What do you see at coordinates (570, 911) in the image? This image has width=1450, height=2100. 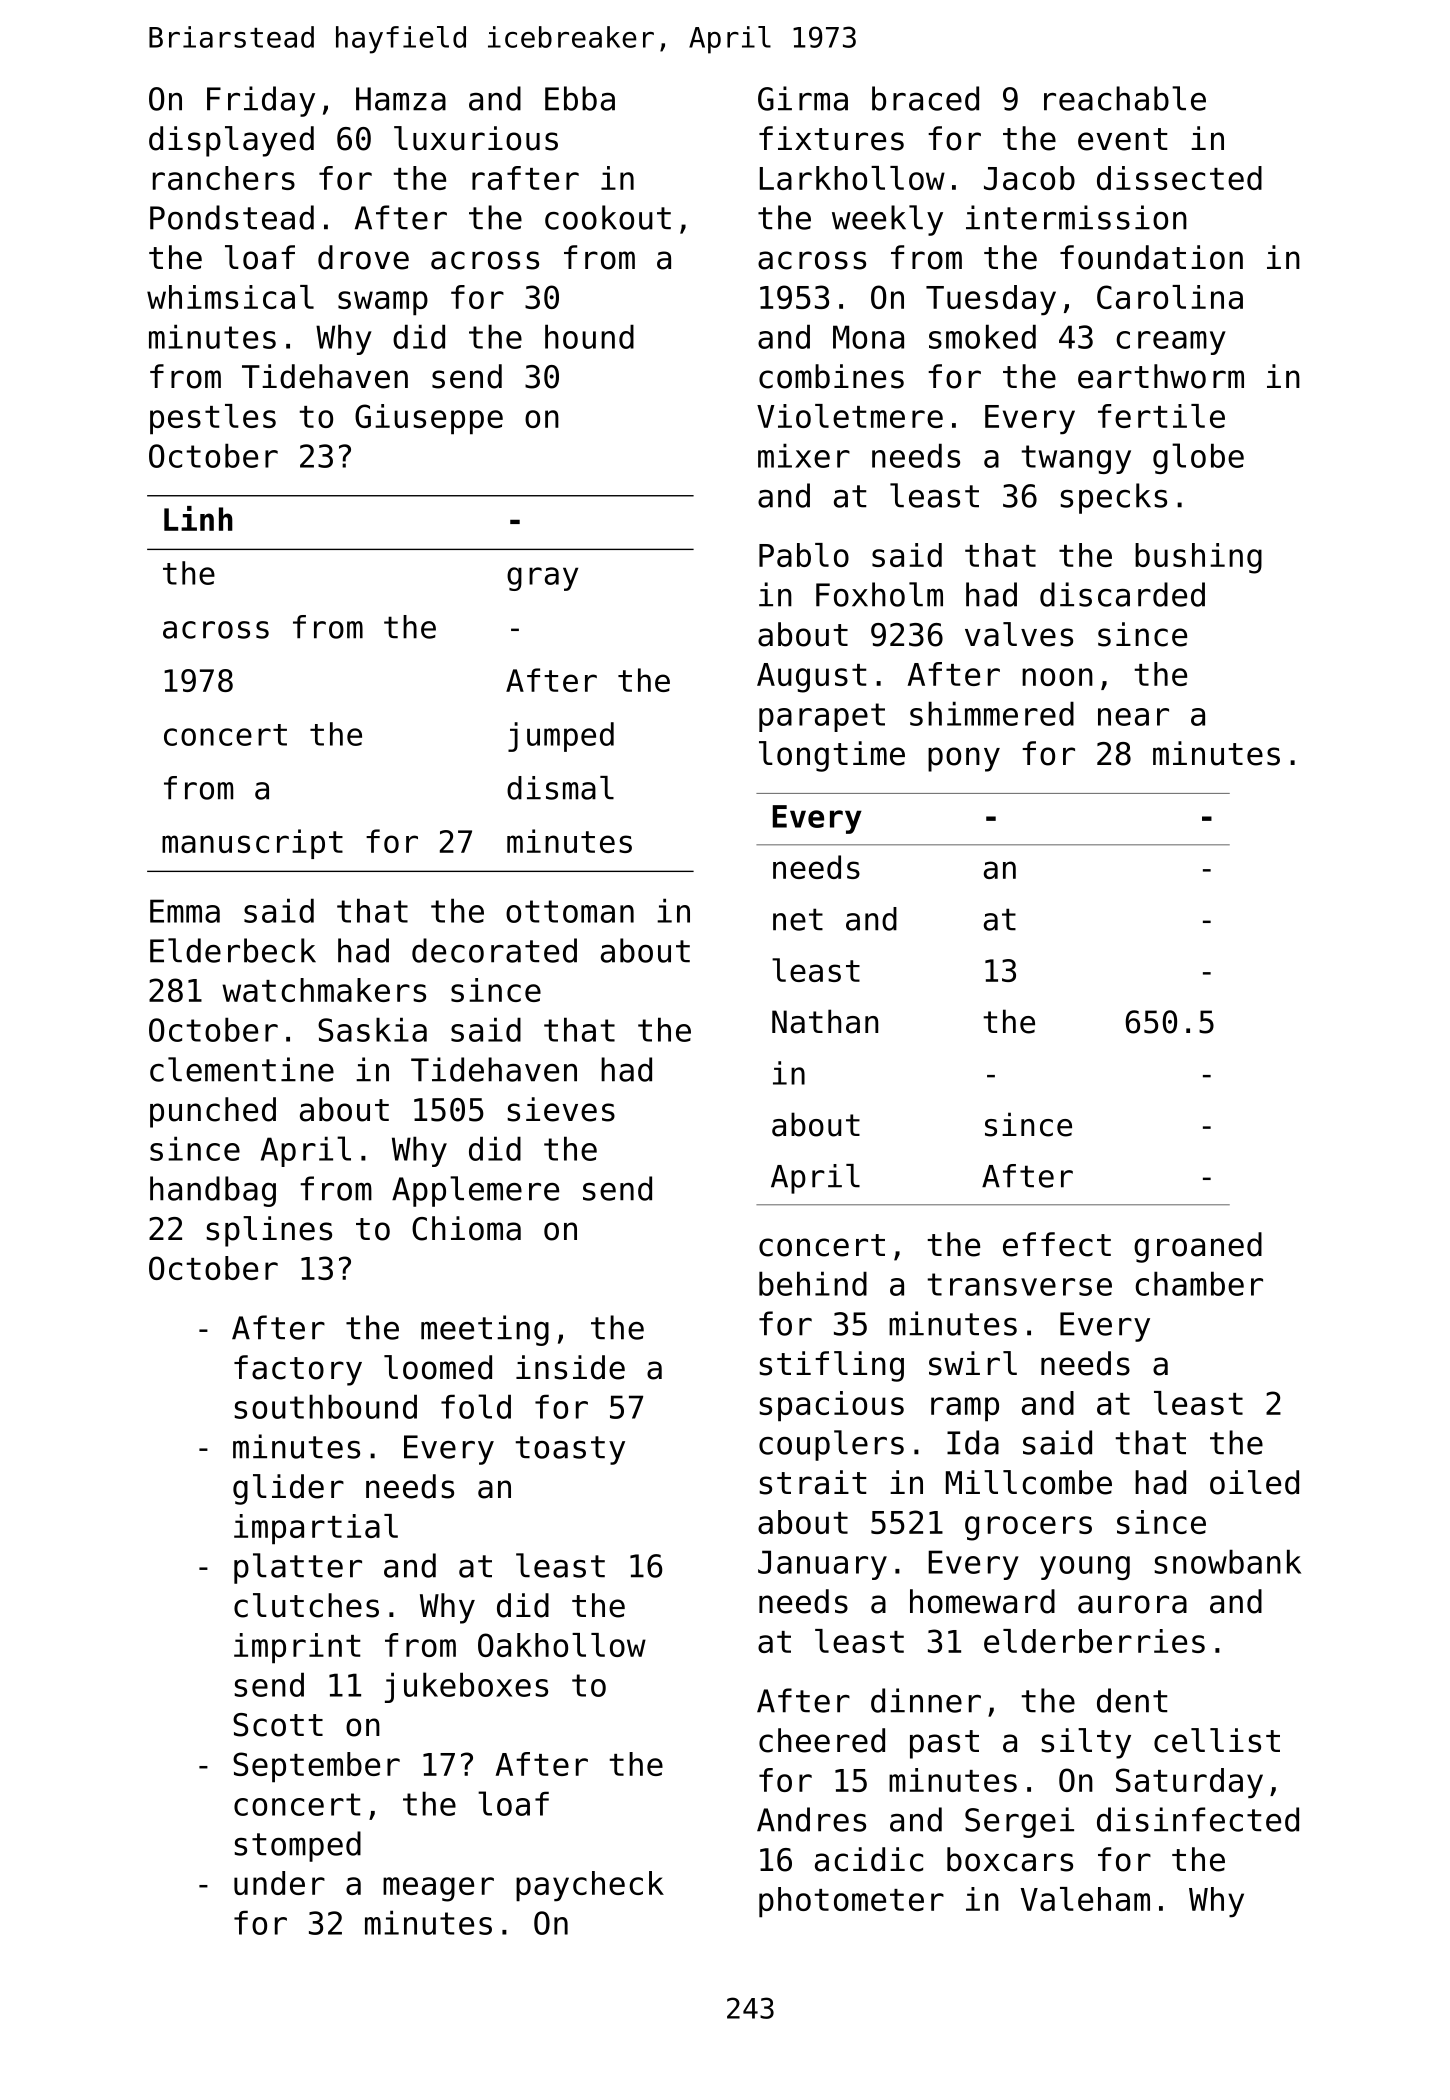 I see `ottoman` at bounding box center [570, 911].
